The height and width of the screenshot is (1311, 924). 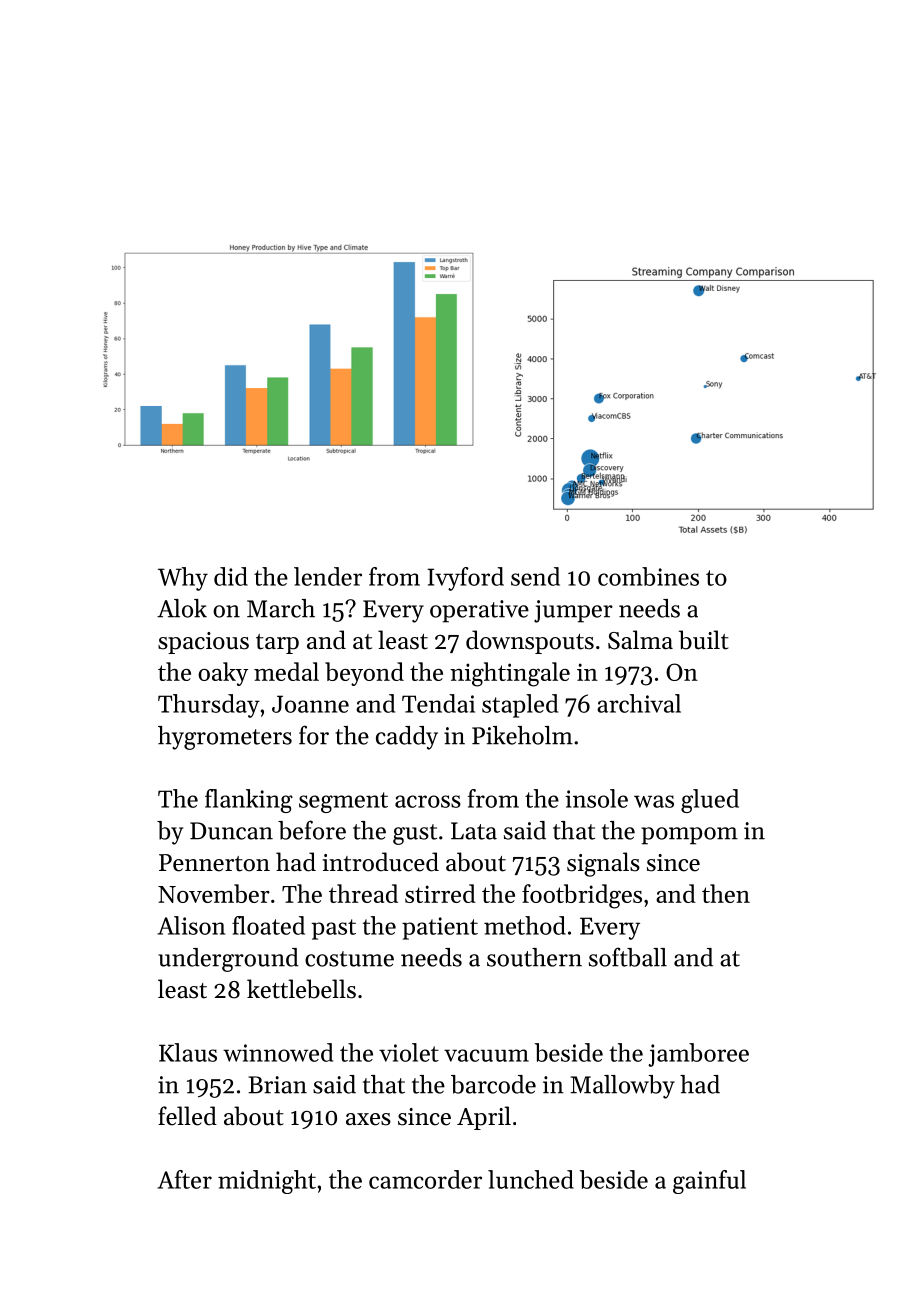 What do you see at coordinates (704, 640) in the screenshot?
I see `built` at bounding box center [704, 640].
